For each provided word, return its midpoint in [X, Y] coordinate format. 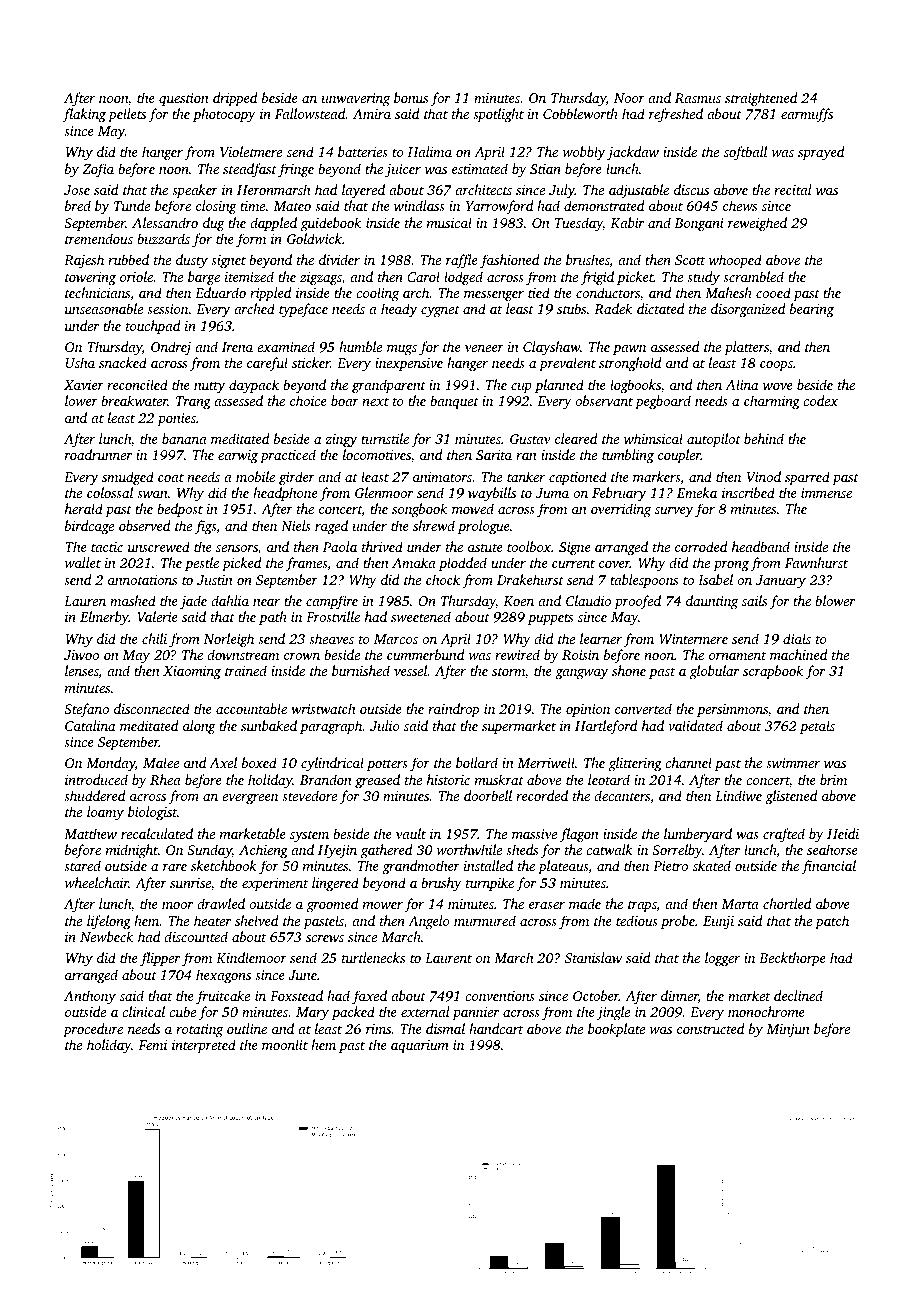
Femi [152, 1045]
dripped [235, 99]
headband [761, 546]
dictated [660, 308]
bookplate [616, 1030]
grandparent [389, 386]
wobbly [584, 153]
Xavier [84, 385]
